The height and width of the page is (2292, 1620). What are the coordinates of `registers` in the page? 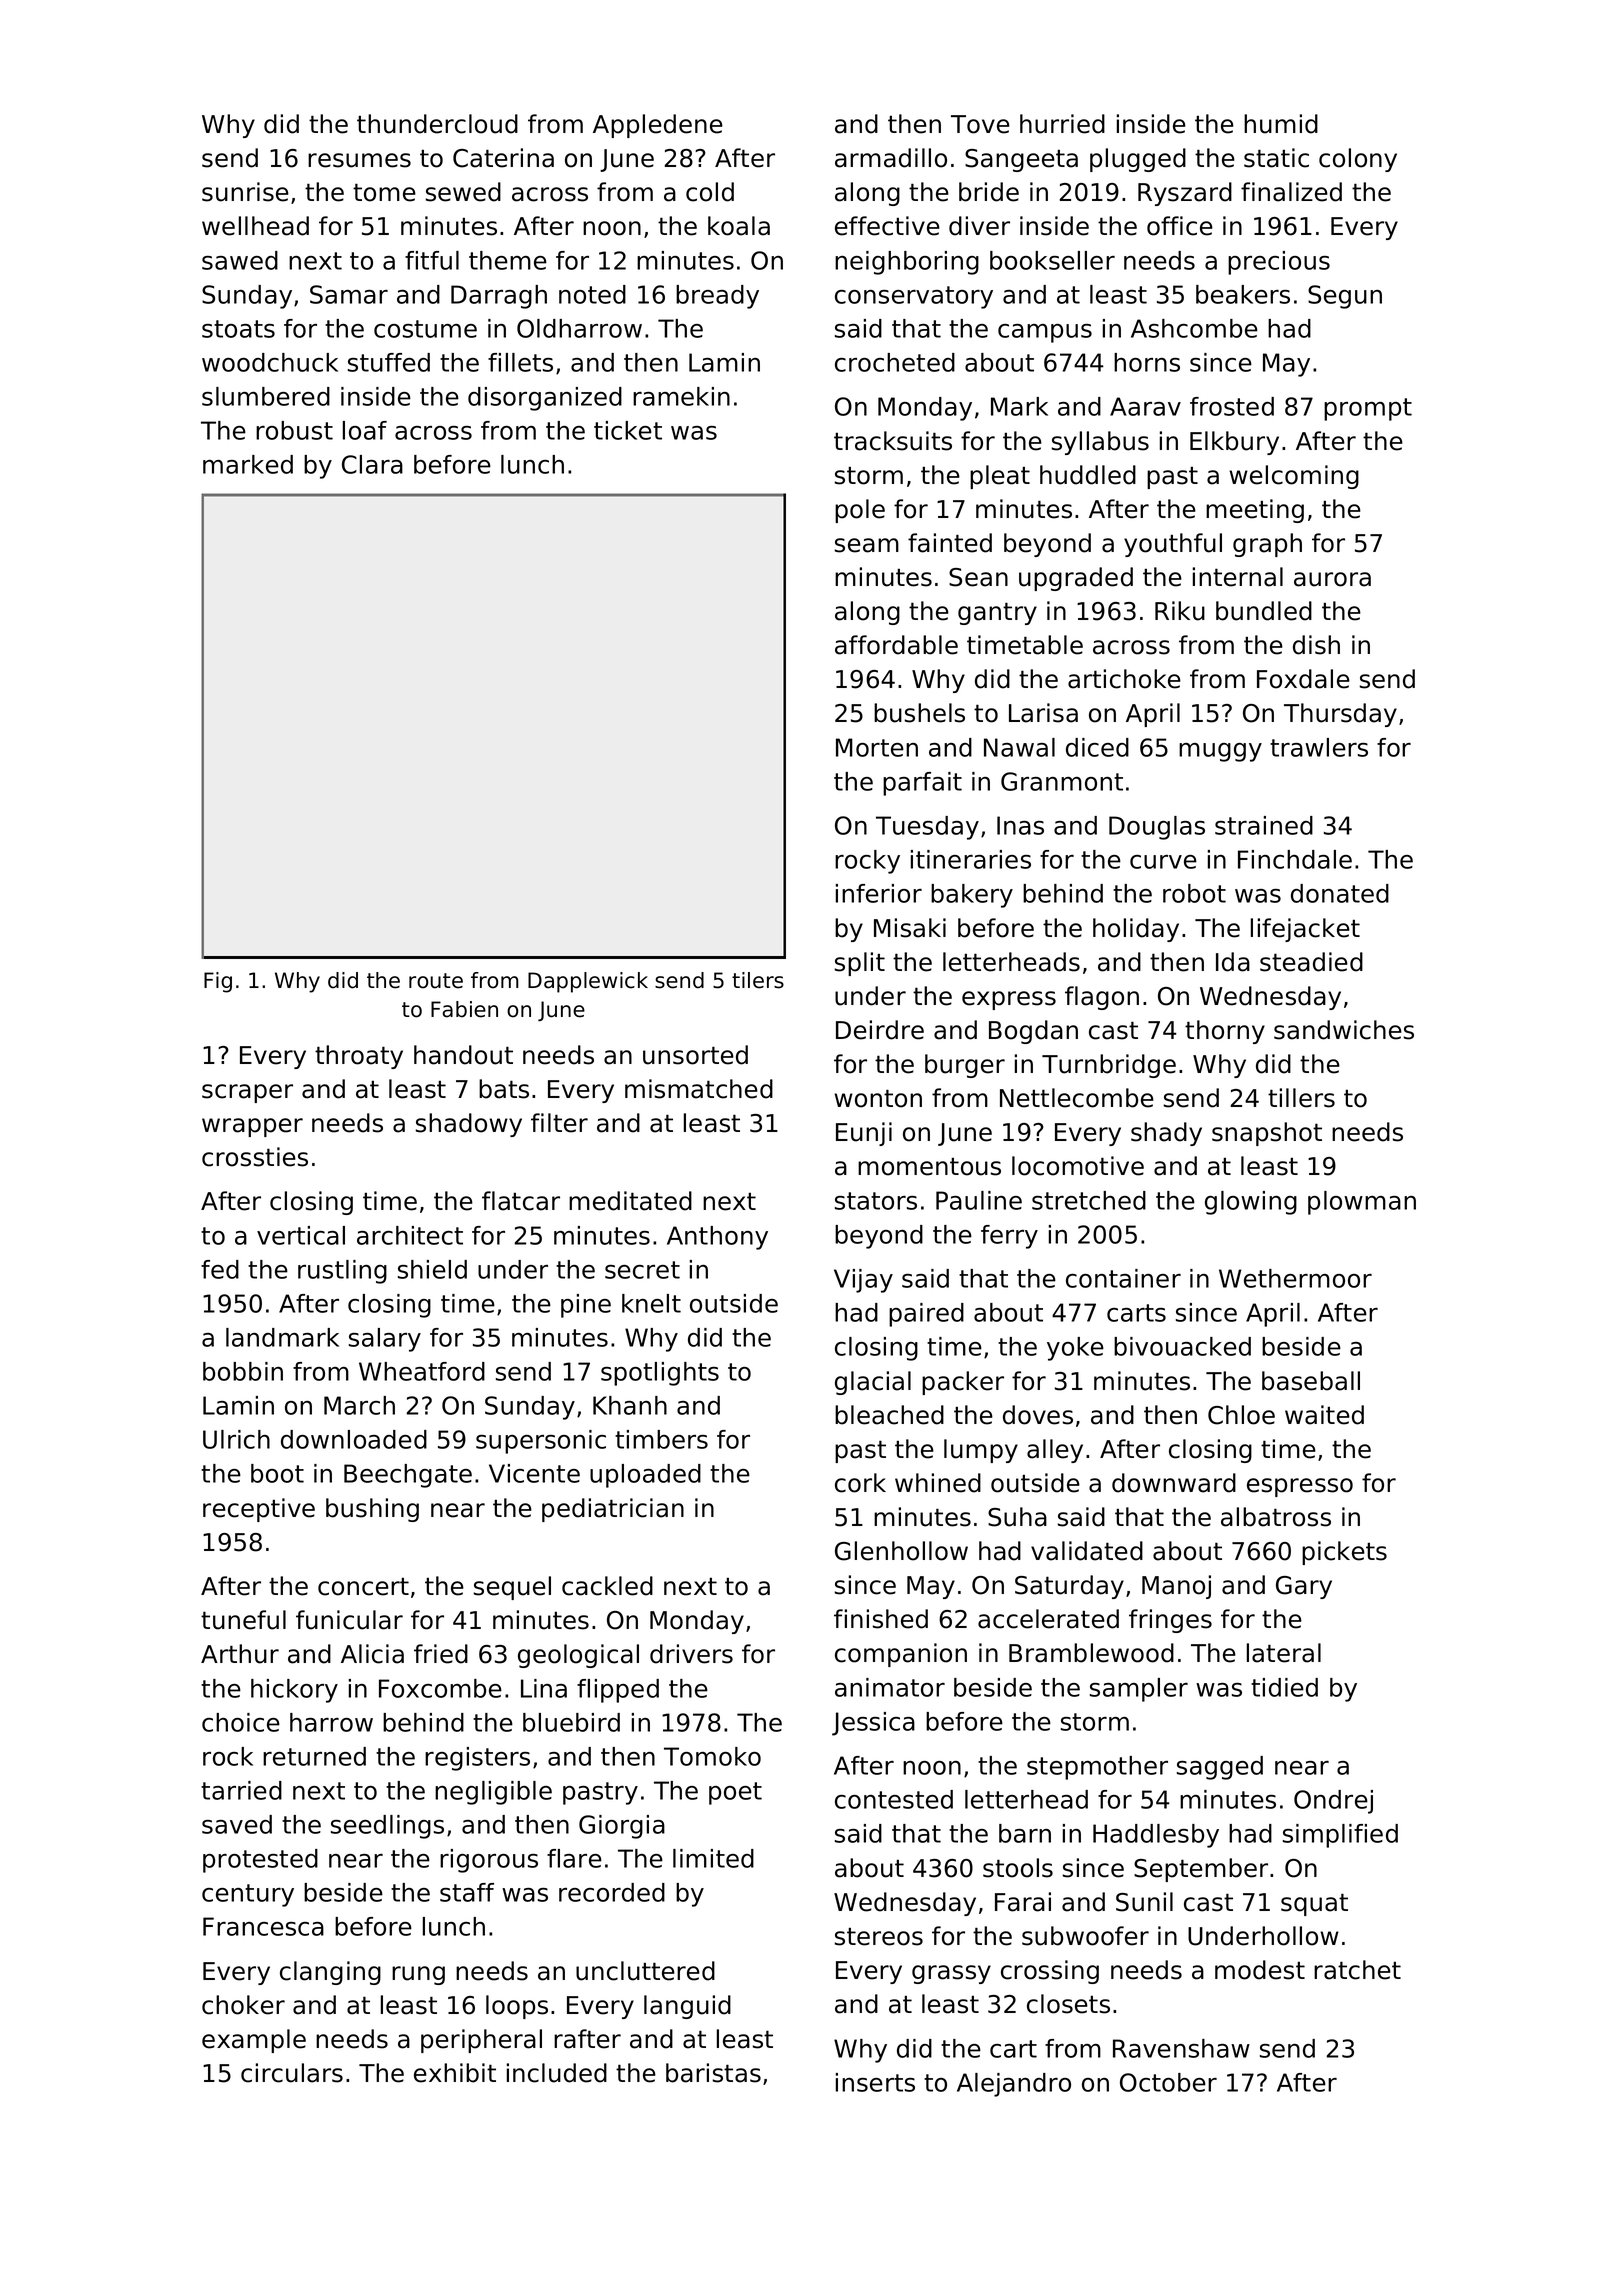 It's located at (477, 1759).
